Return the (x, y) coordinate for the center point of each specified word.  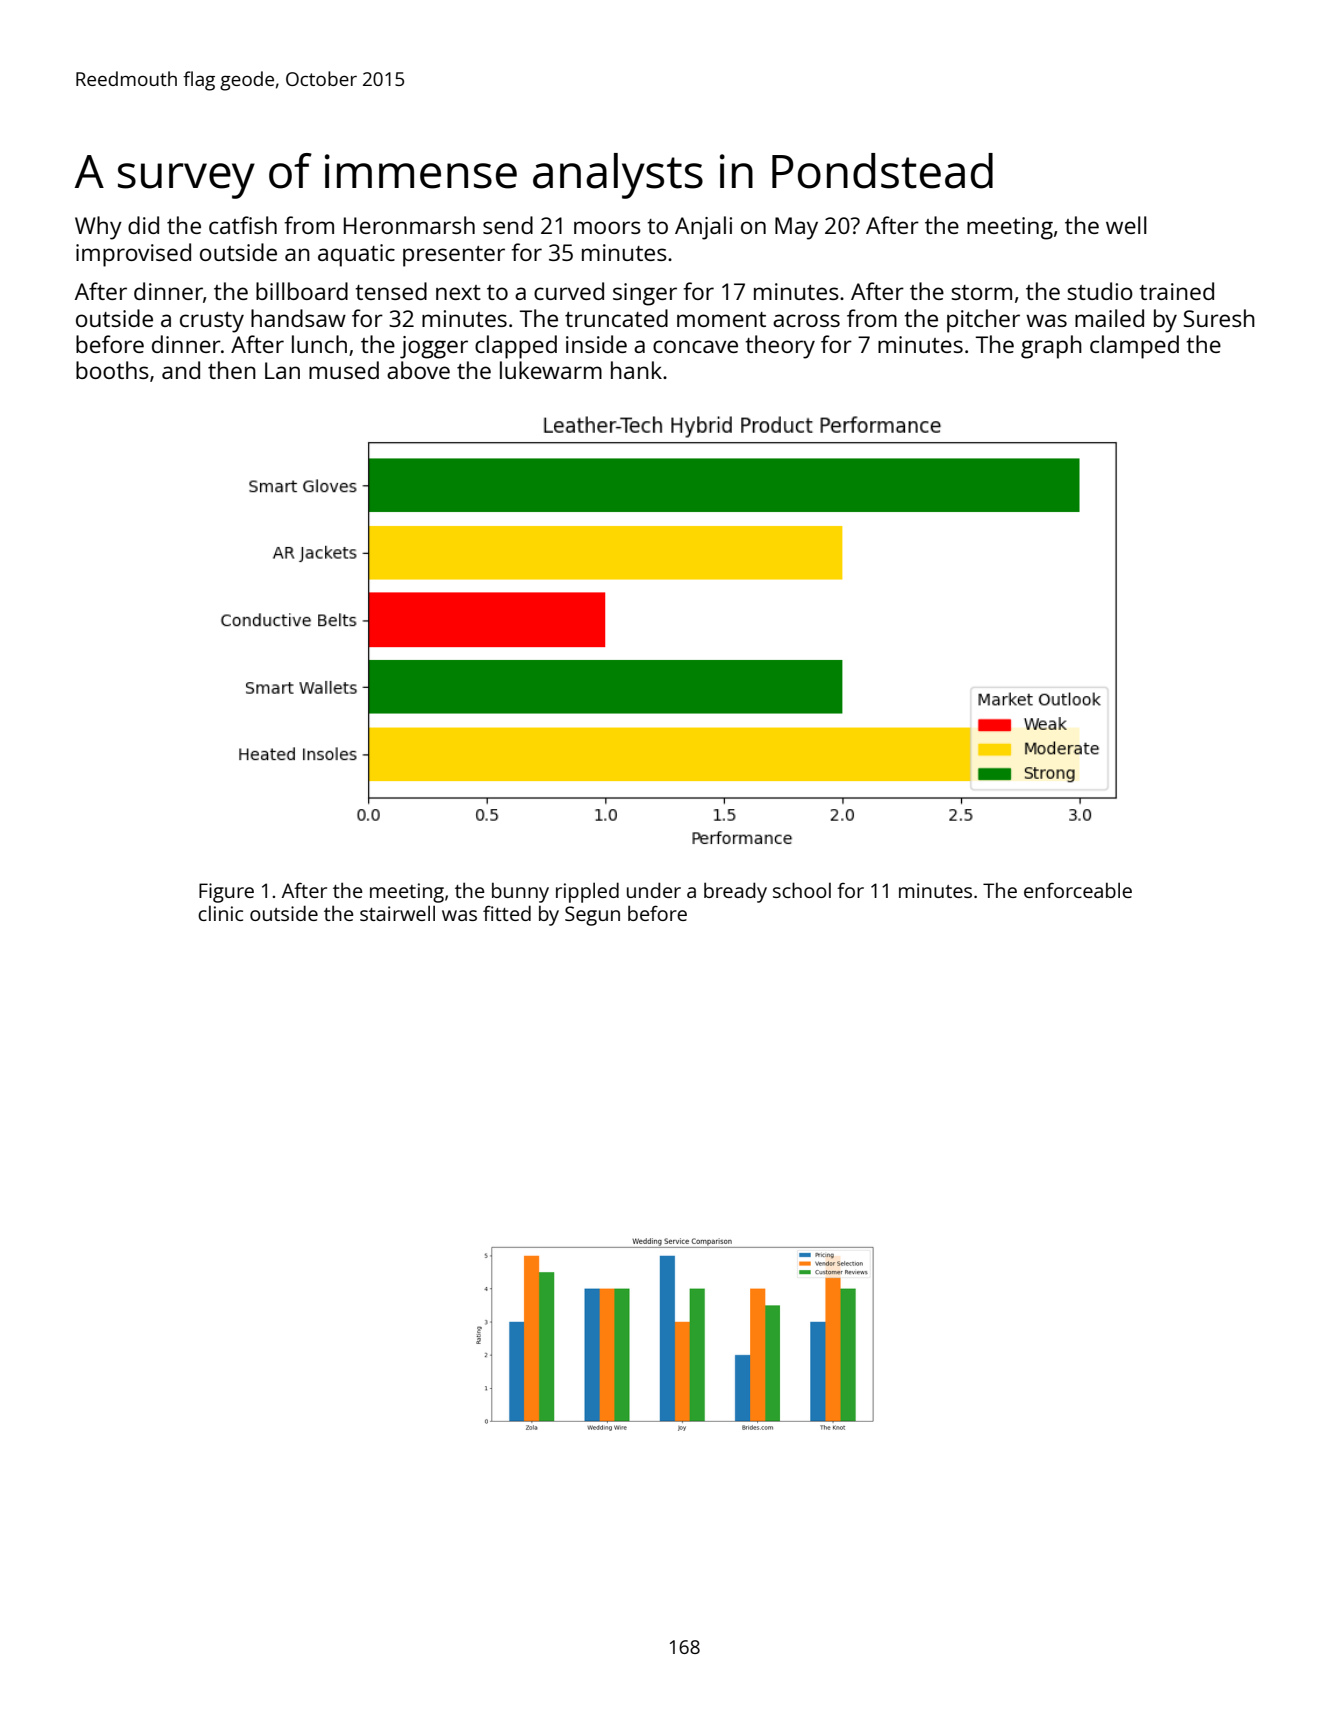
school (802, 890)
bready (735, 892)
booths (112, 370)
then (232, 370)
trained (1176, 291)
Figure (226, 893)
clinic (220, 913)
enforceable (1078, 890)
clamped (1134, 347)
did (143, 225)
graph (1051, 347)
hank (636, 370)
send (508, 225)
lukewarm (551, 370)
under (654, 890)
